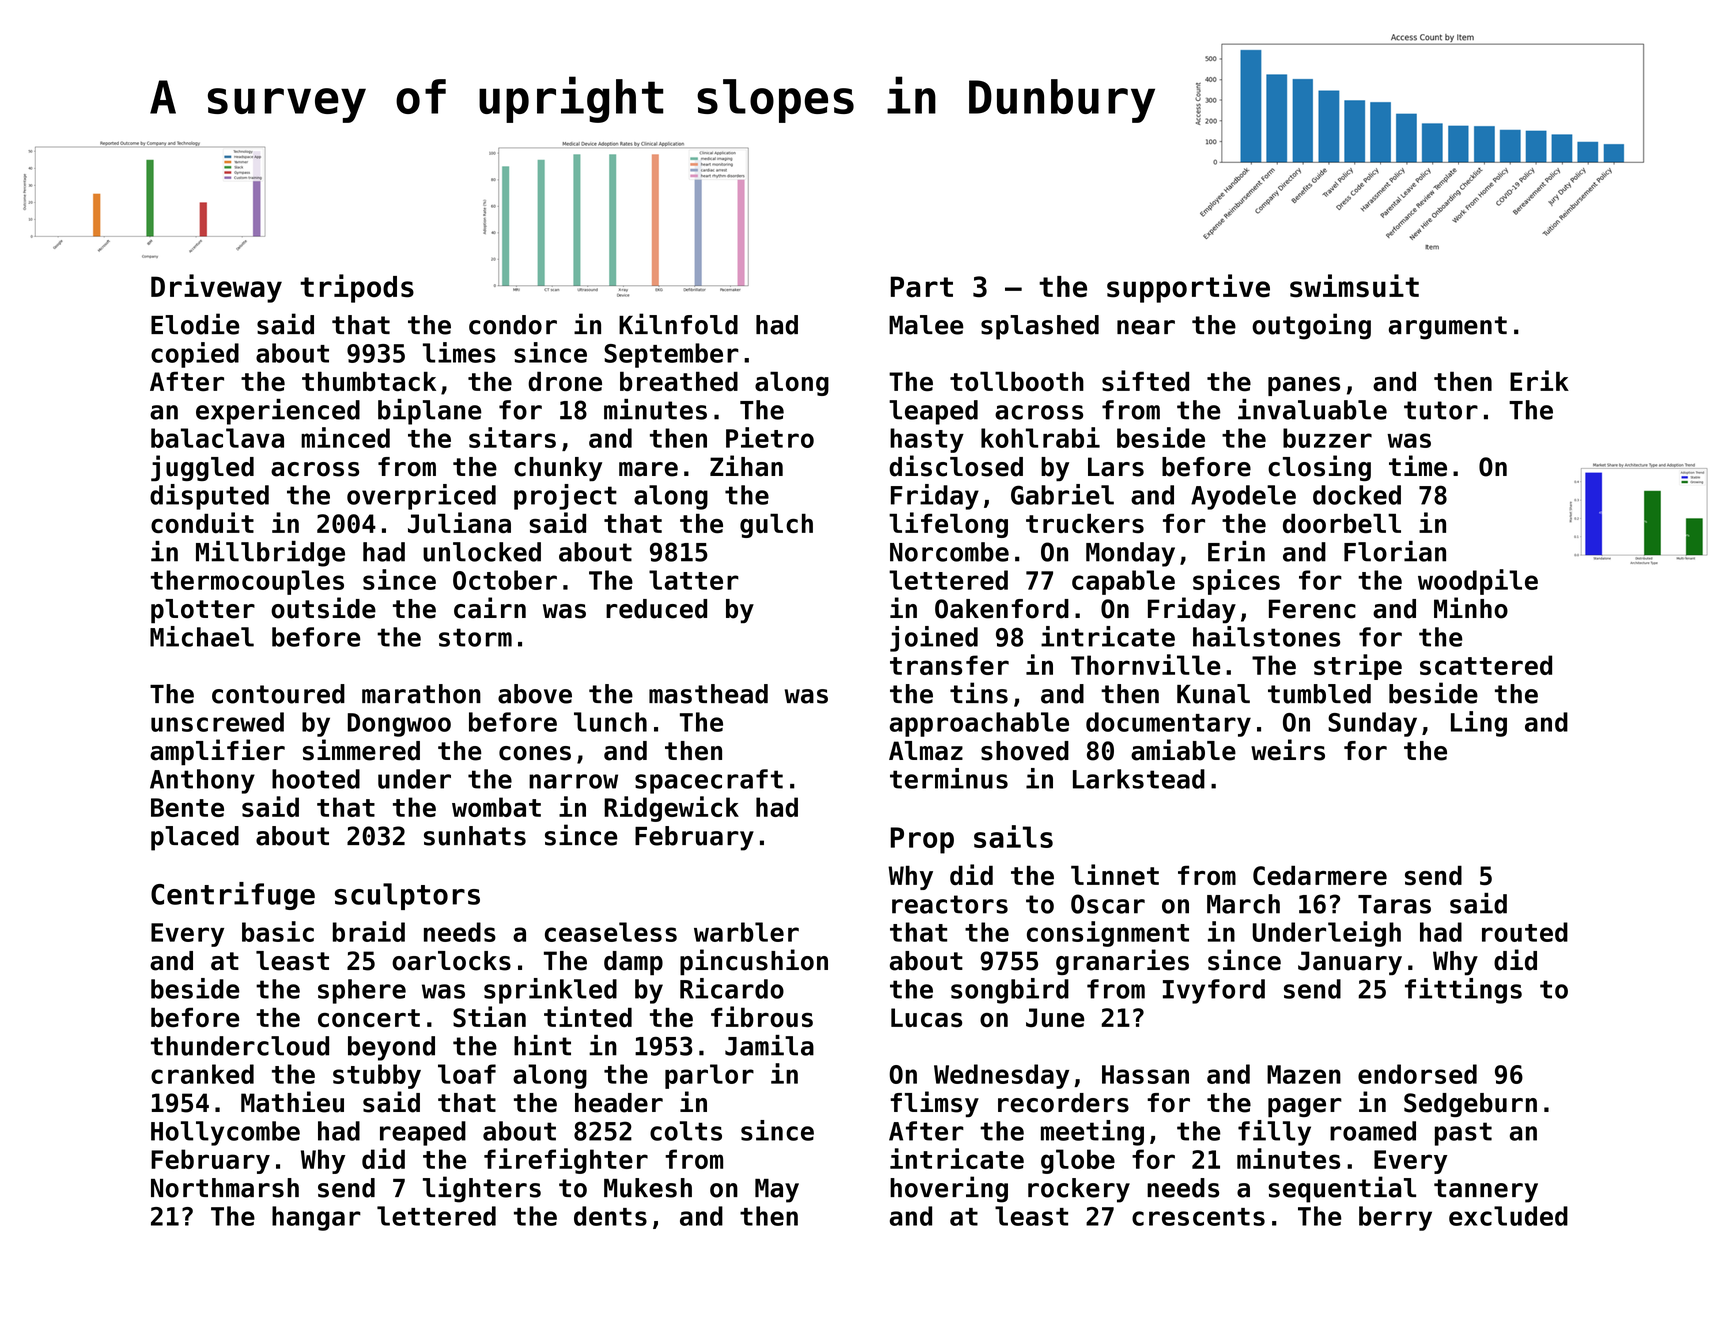 This screenshot has height=1337, width=1730. I want to click on reduced, so click(656, 609).
